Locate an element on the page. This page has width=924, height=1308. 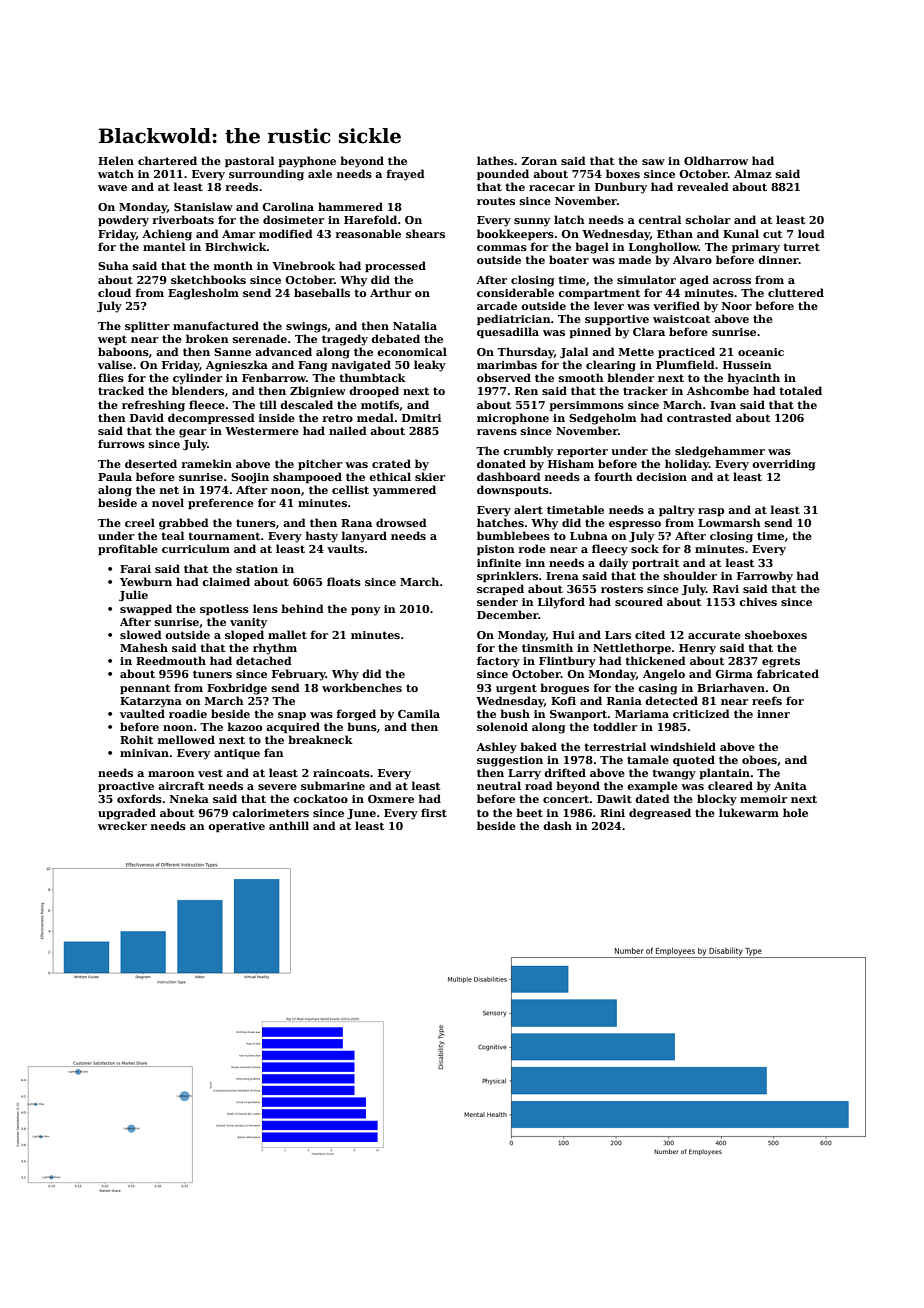
latch is located at coordinates (569, 219).
